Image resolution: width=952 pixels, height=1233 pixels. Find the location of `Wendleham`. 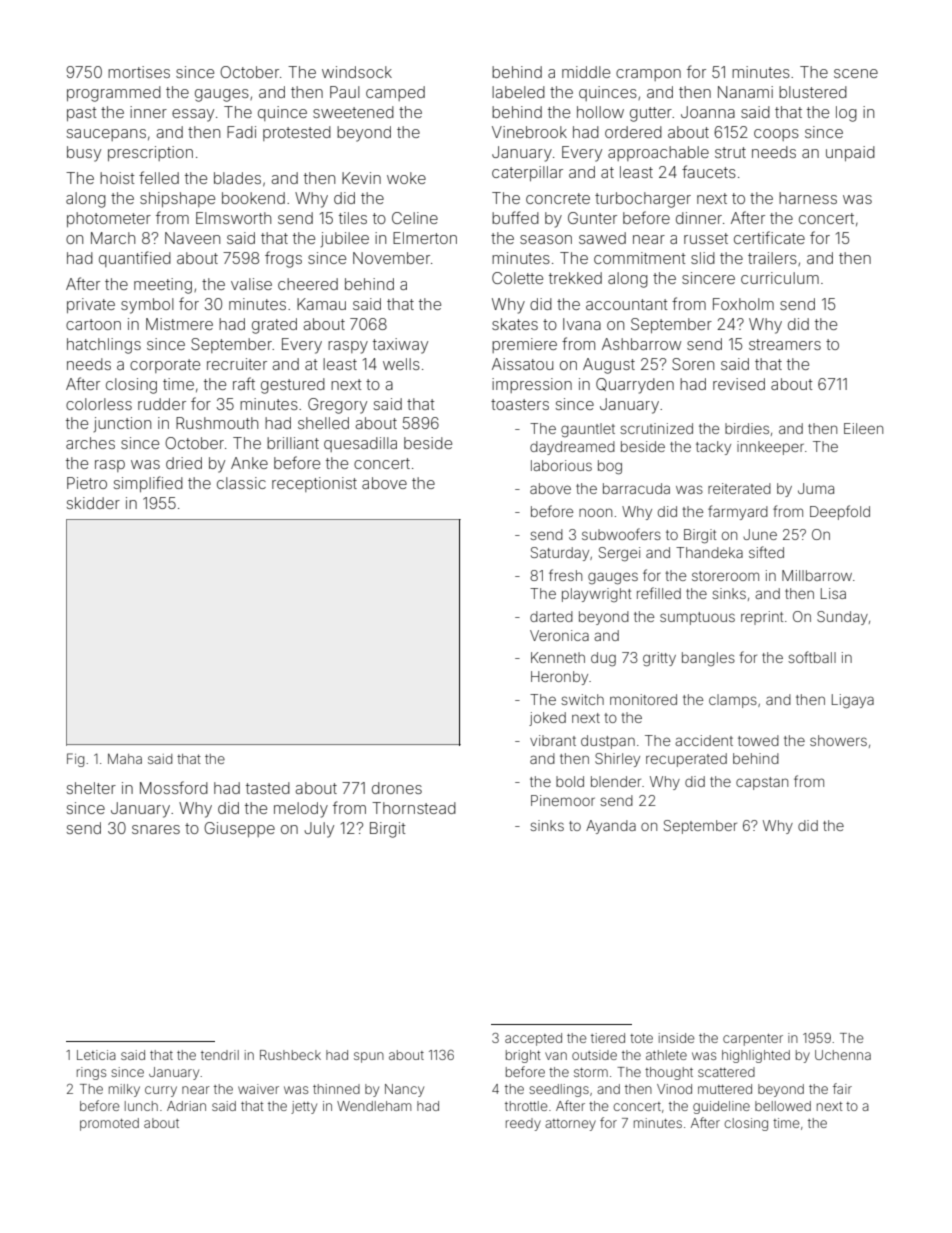

Wendleham is located at coordinates (374, 1106).
